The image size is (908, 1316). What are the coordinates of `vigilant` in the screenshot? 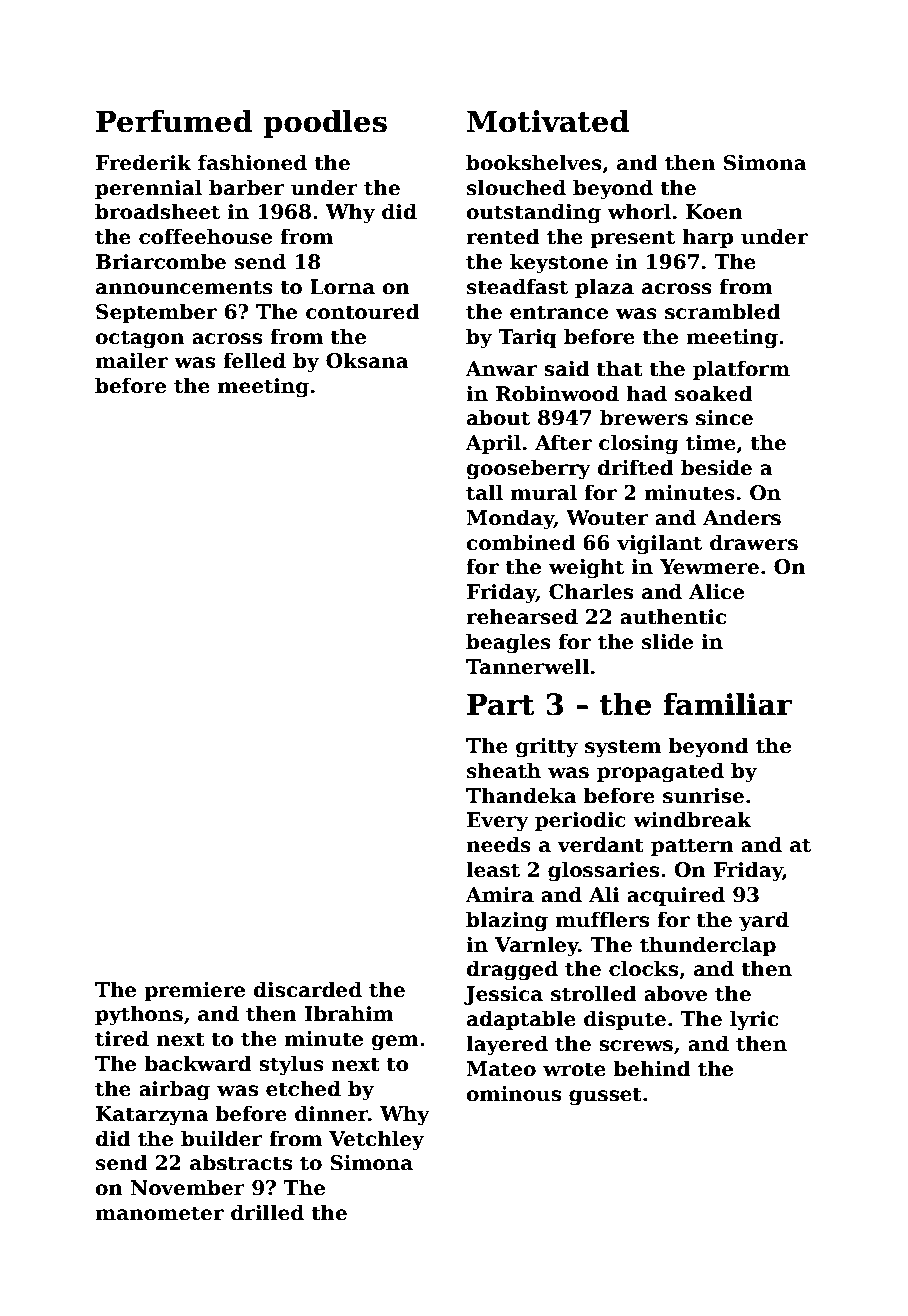 It's located at (659, 544).
